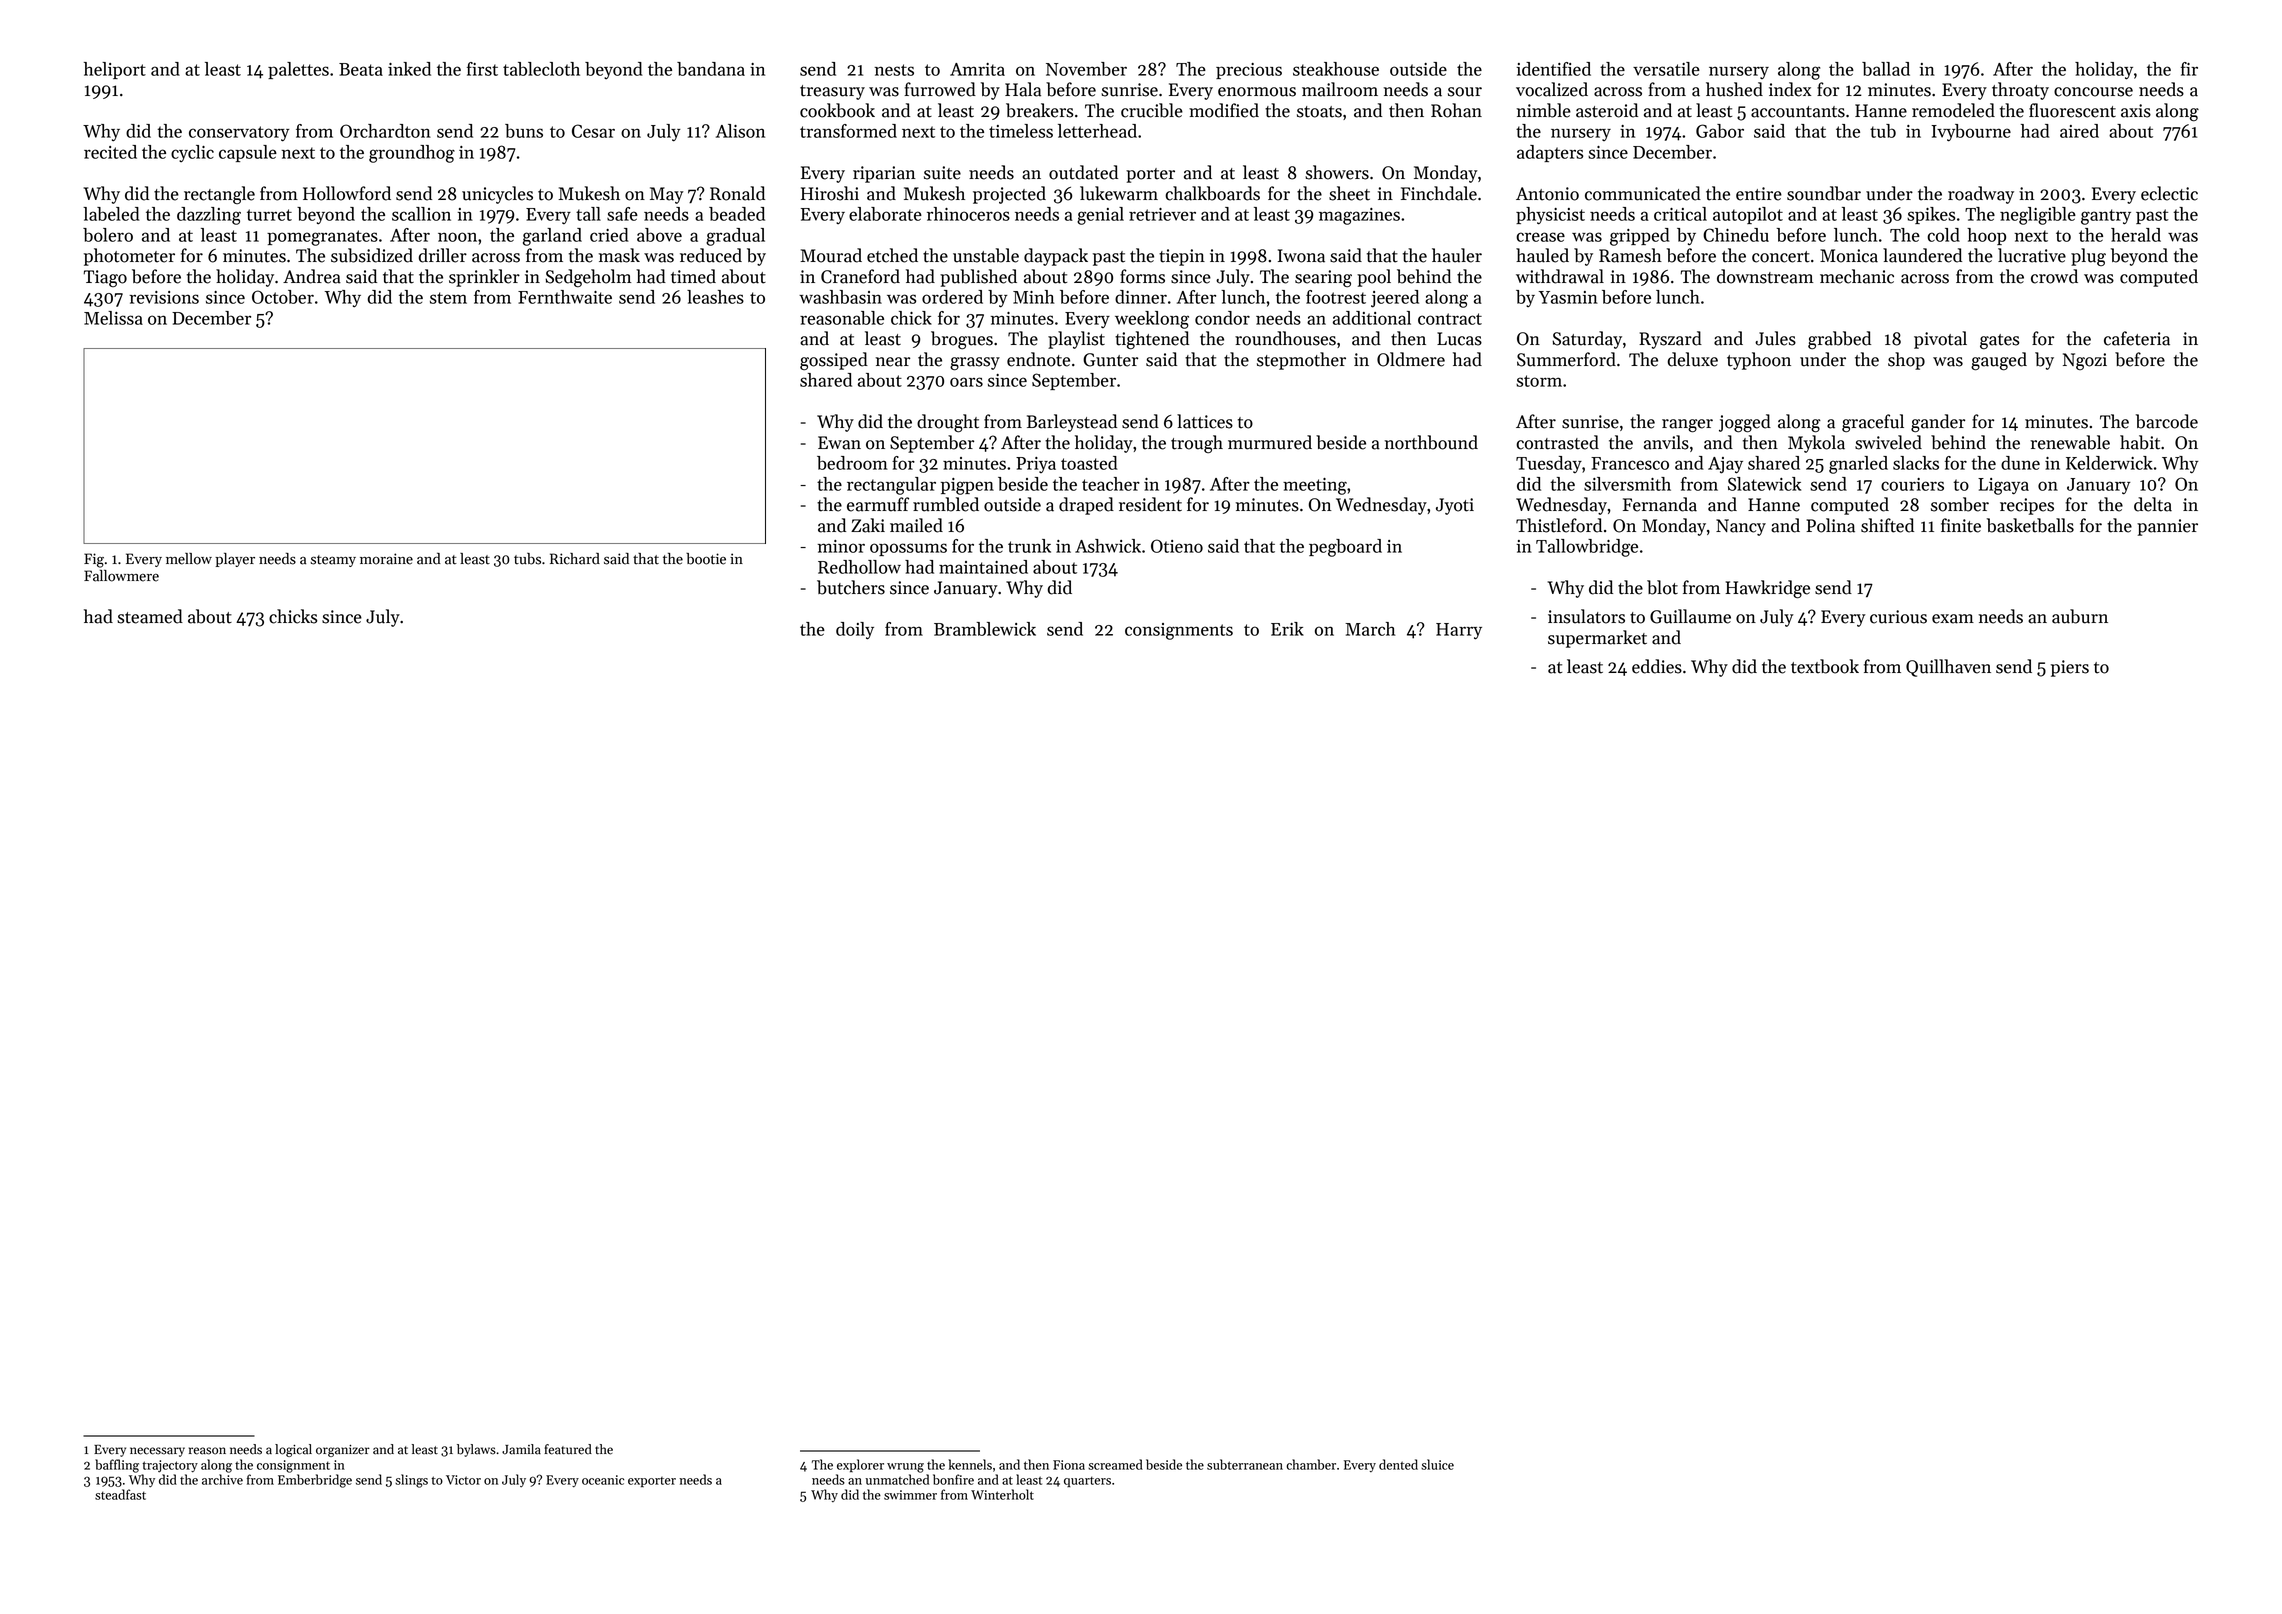 The width and height of the page is (2282, 1614). I want to click on piers, so click(2070, 668).
